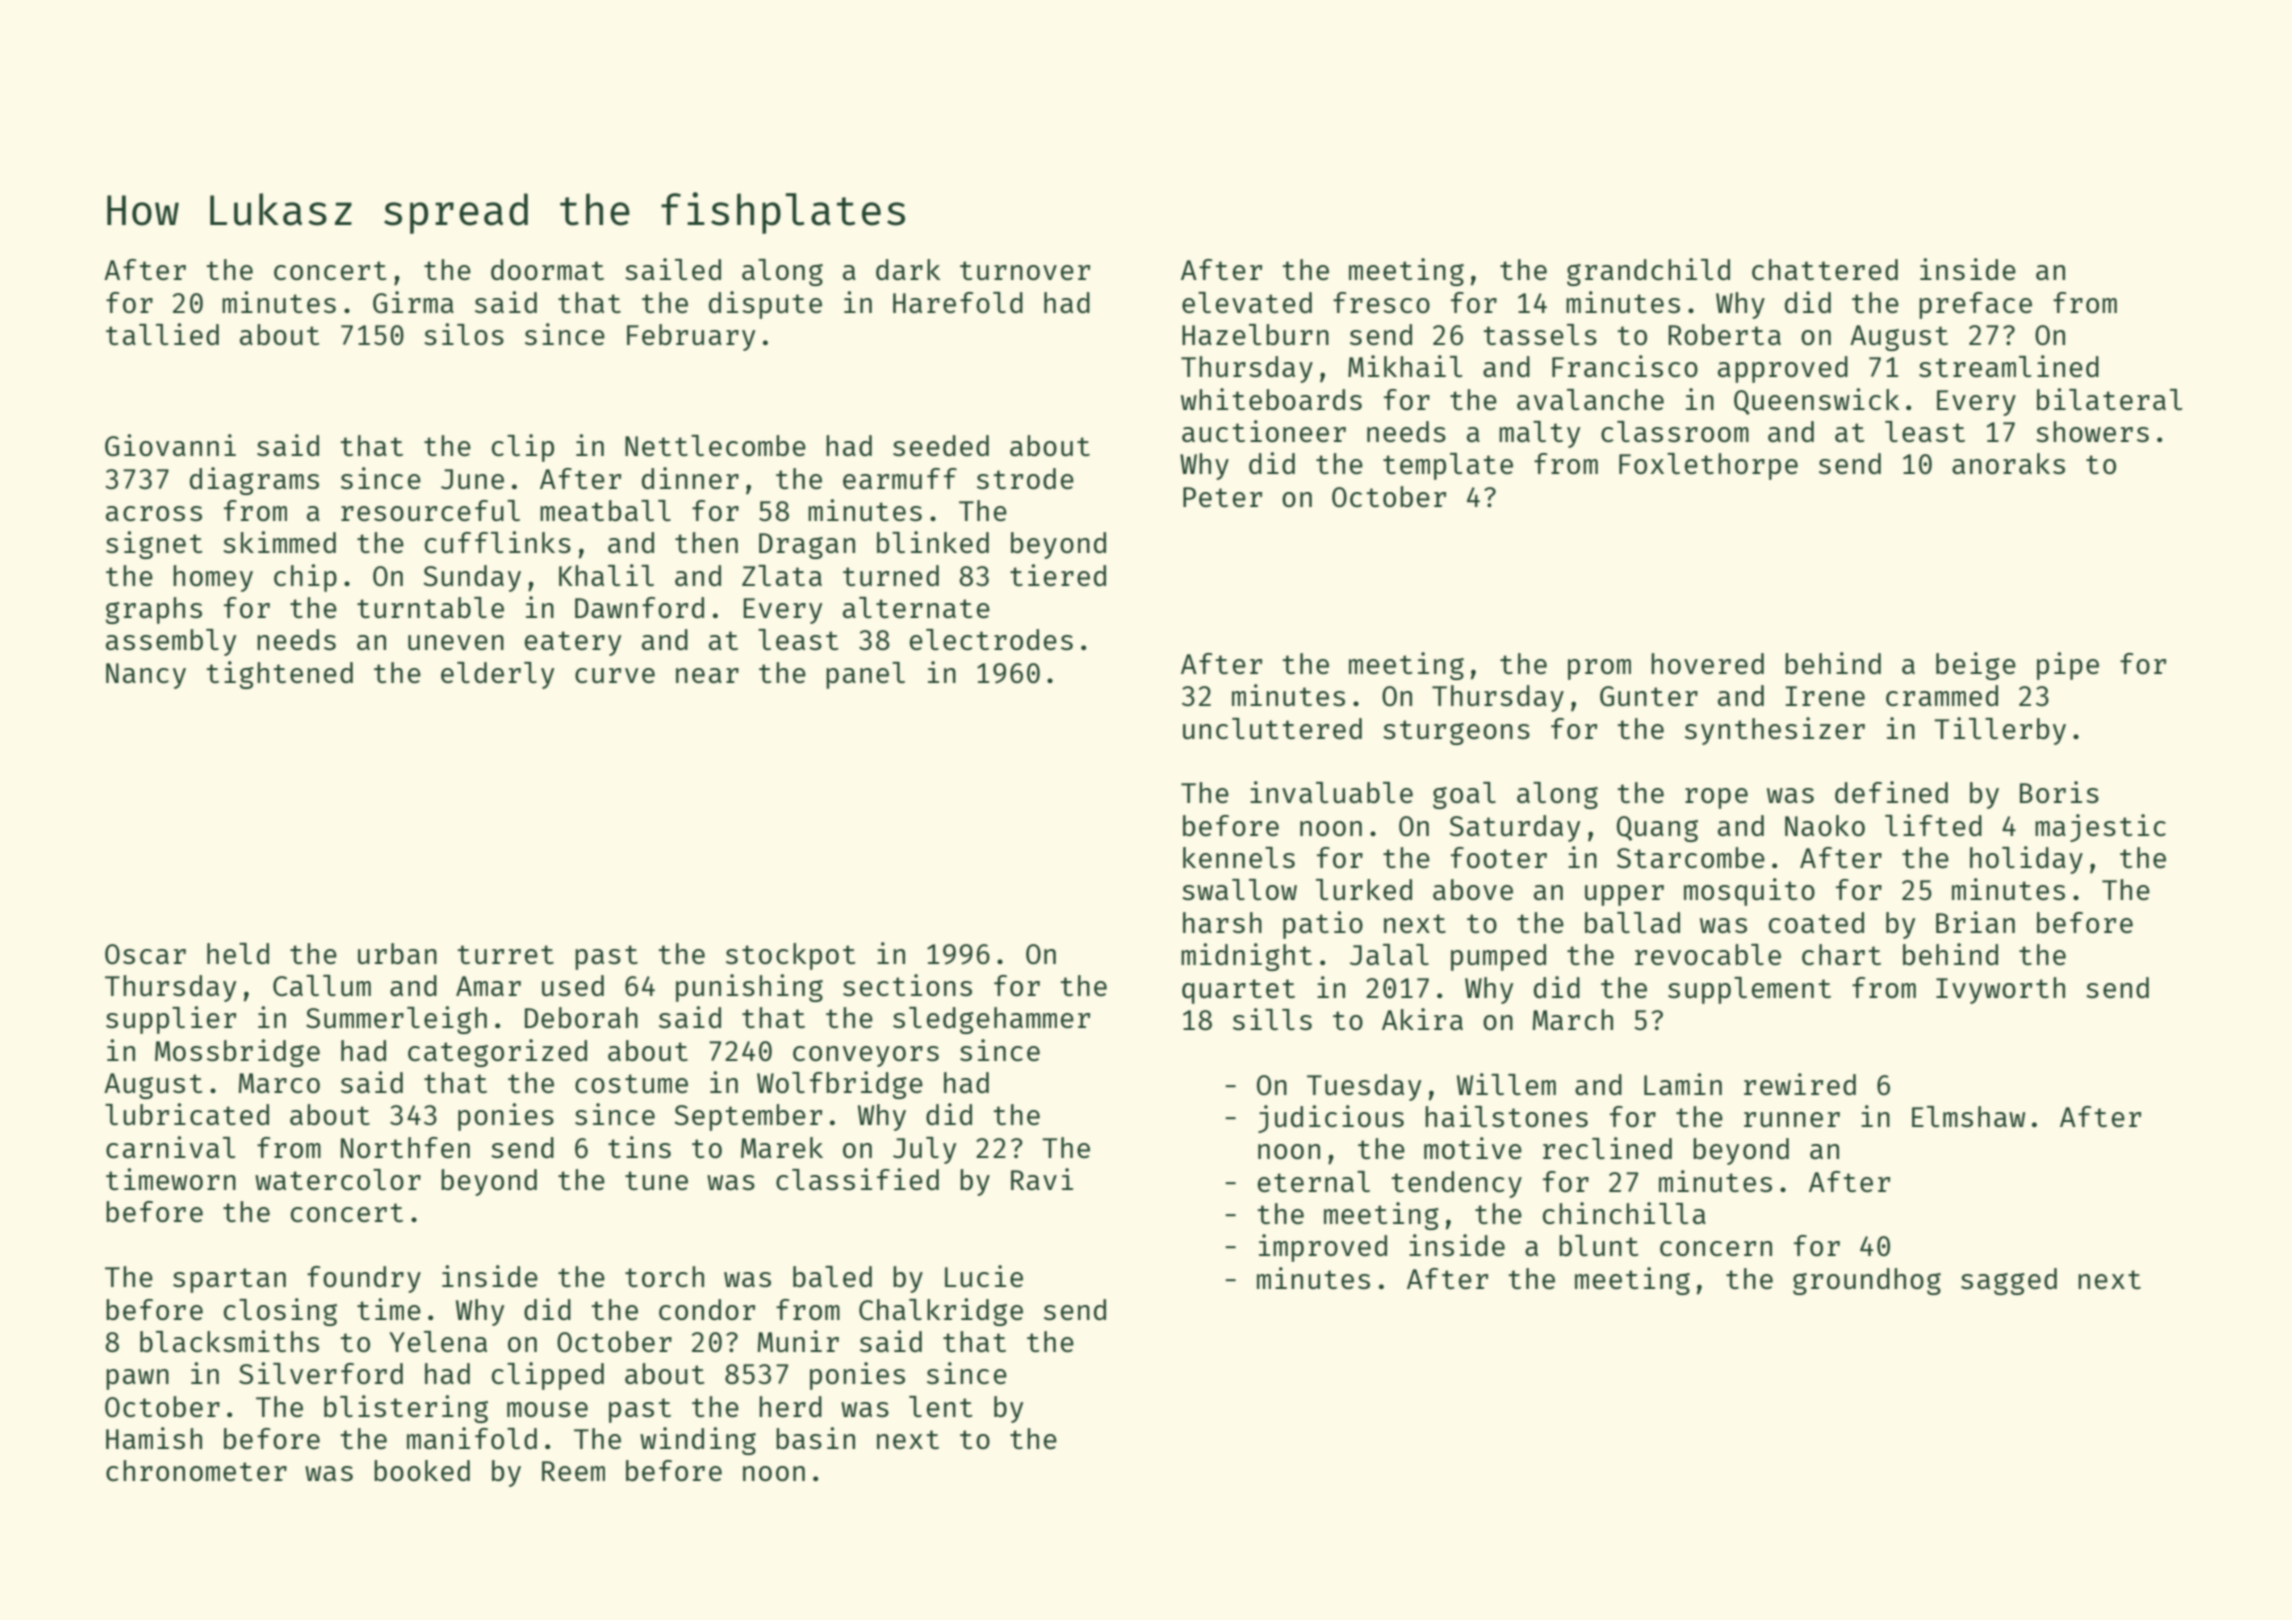 Image resolution: width=2292 pixels, height=1620 pixels. I want to click on baled, so click(832, 1276).
